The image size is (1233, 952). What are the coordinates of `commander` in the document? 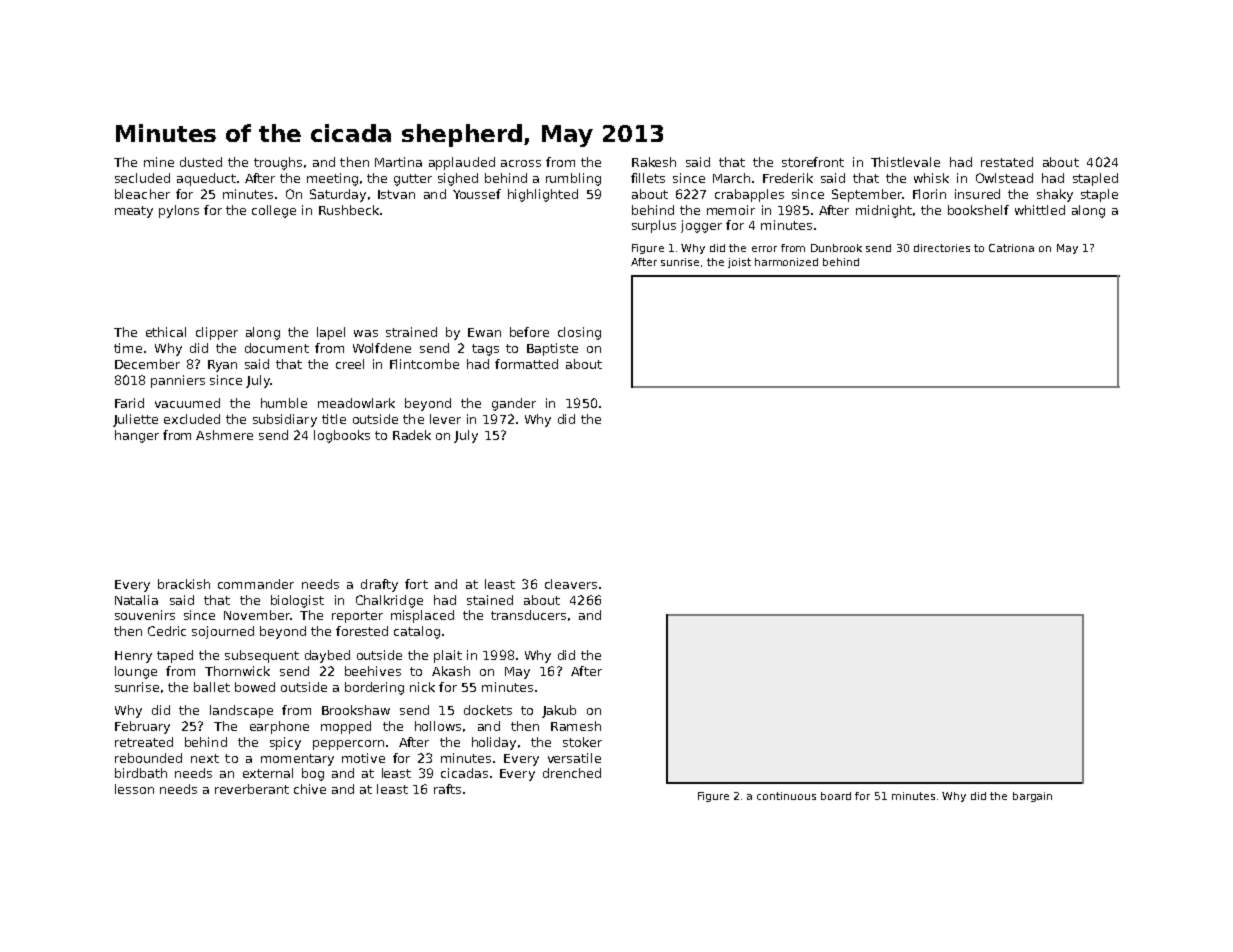 It's located at (256, 584).
